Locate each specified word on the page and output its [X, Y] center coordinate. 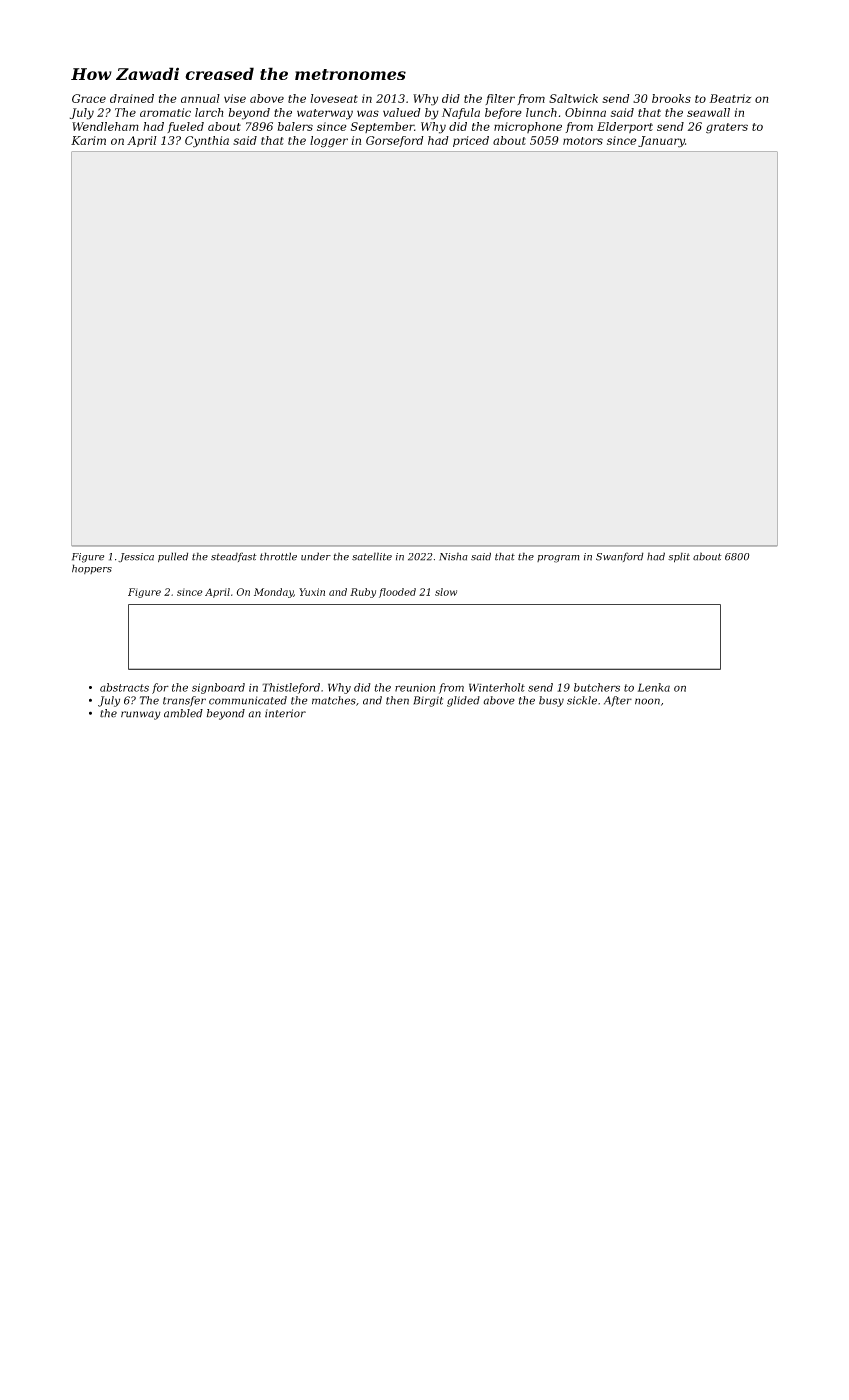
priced [471, 141]
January [661, 142]
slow [446, 592]
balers [295, 126]
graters [727, 128]
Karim [88, 140]
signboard [218, 688]
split [679, 557]
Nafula [461, 113]
